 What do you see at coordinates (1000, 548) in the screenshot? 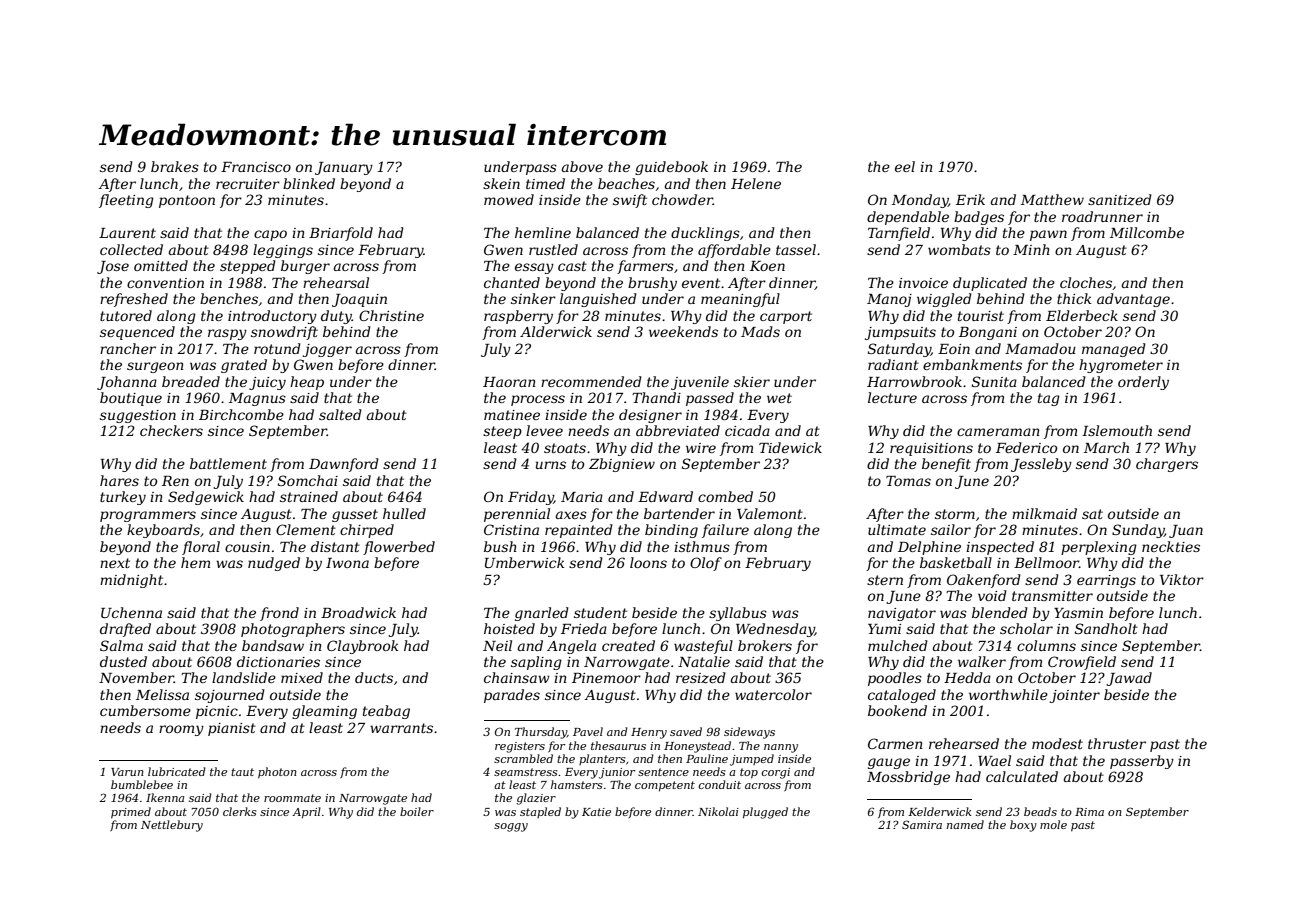
I see `inspected` at bounding box center [1000, 548].
